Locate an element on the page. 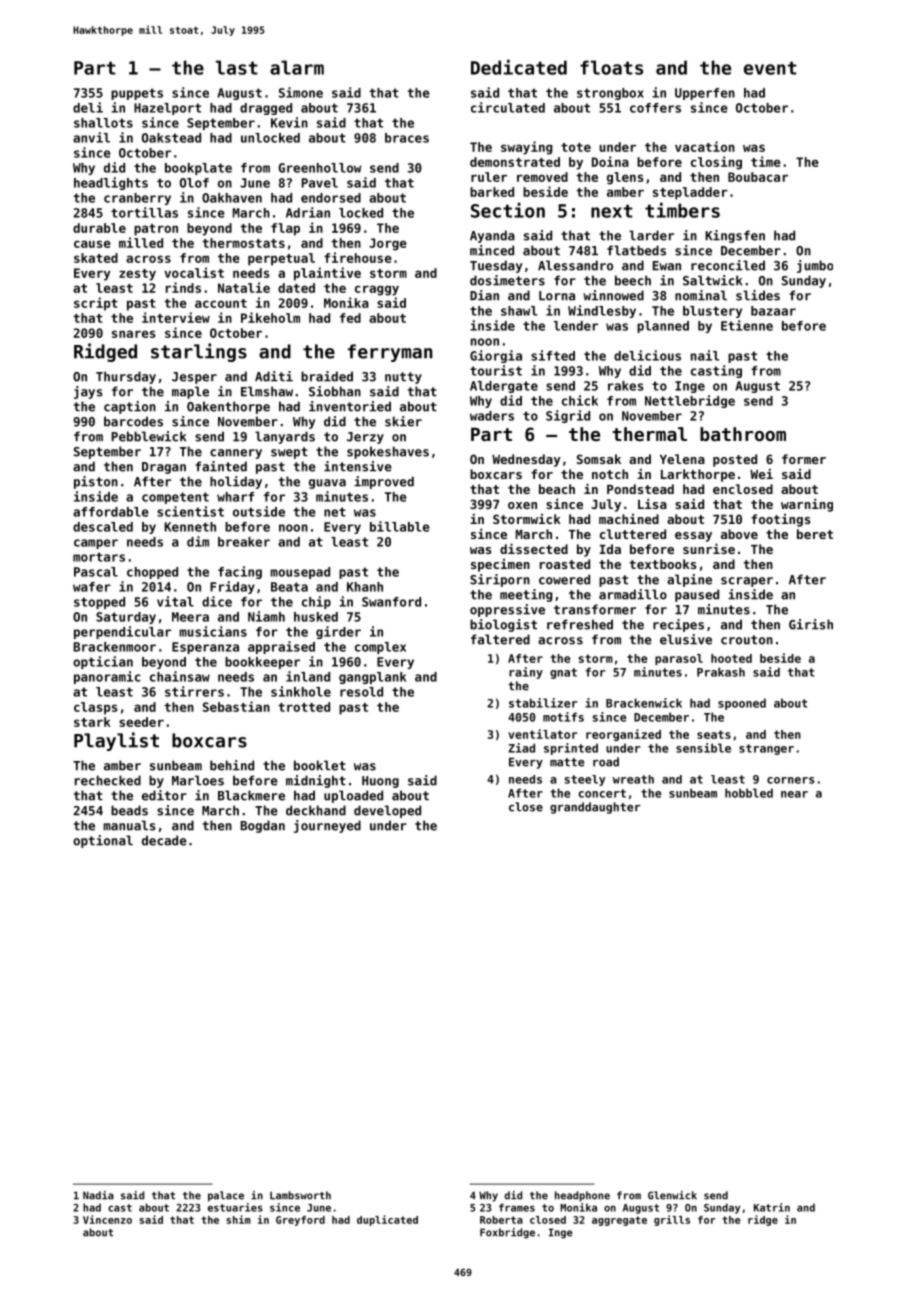  billable is located at coordinates (400, 526).
